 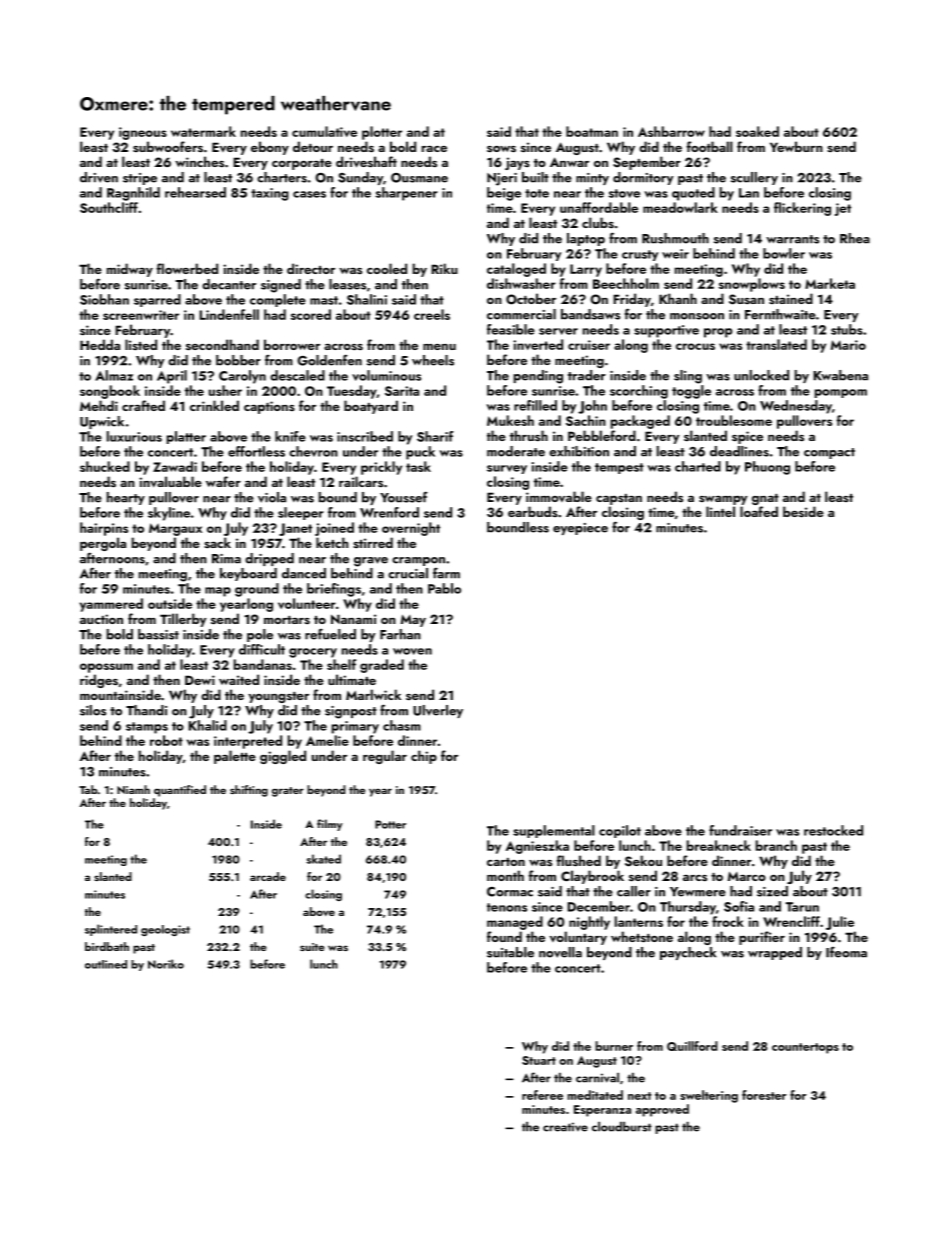 I want to click on driven, so click(x=99, y=177).
